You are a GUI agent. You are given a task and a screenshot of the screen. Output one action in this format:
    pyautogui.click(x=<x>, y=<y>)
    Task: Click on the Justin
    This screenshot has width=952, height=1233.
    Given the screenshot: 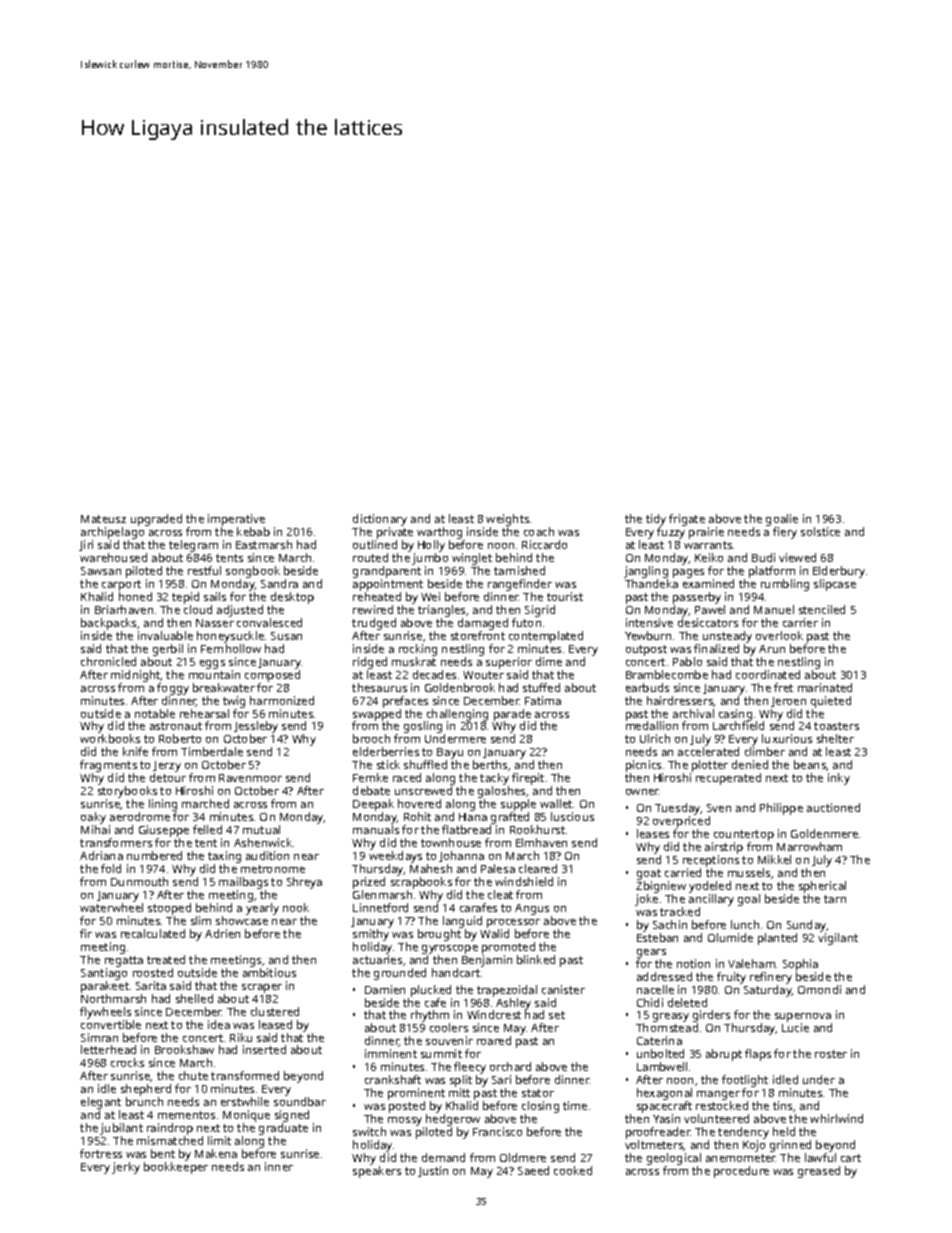 What is the action you would take?
    pyautogui.click(x=433, y=1171)
